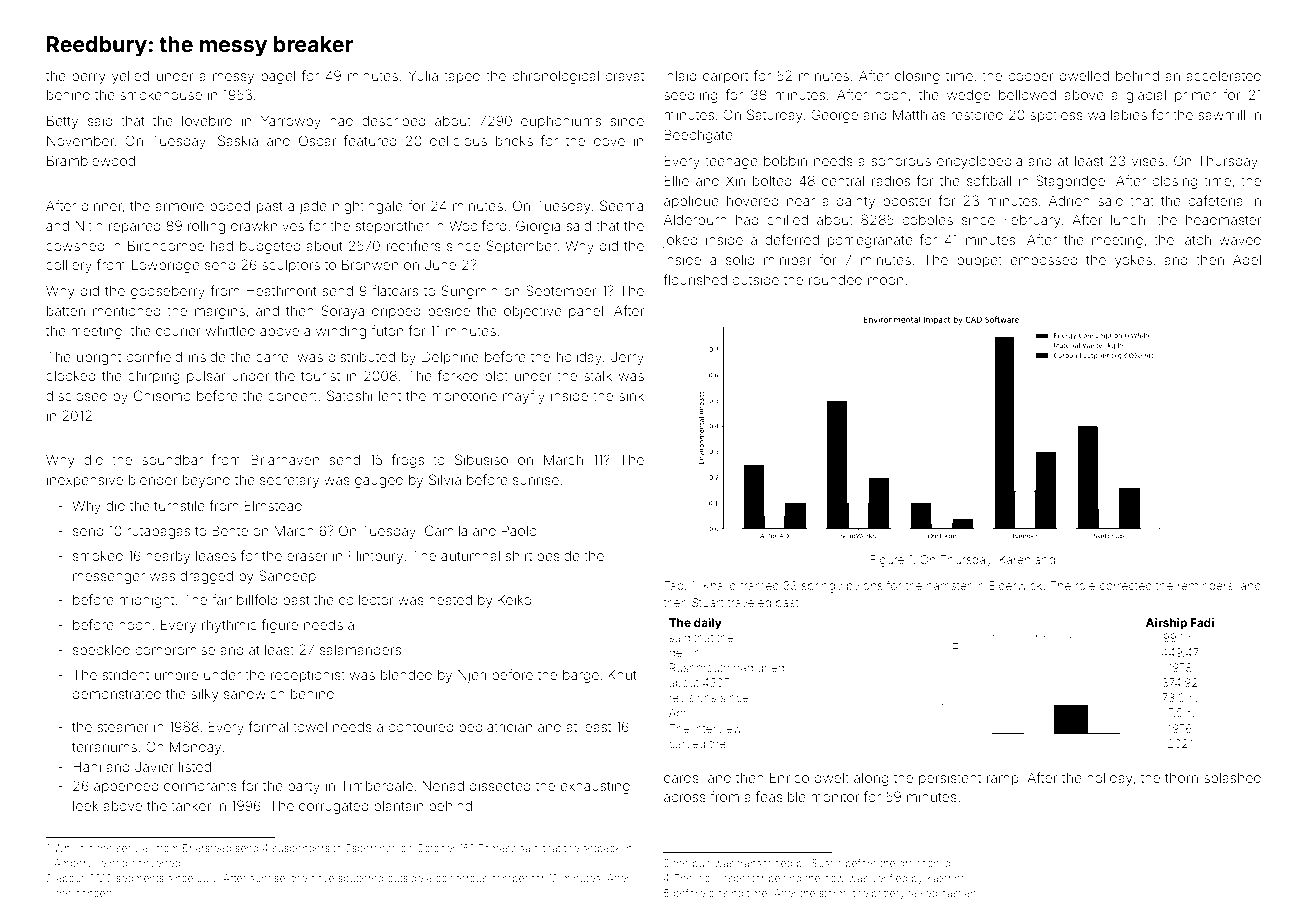  Describe the element at coordinates (360, 879) in the image. I see `sputtered` at that location.
